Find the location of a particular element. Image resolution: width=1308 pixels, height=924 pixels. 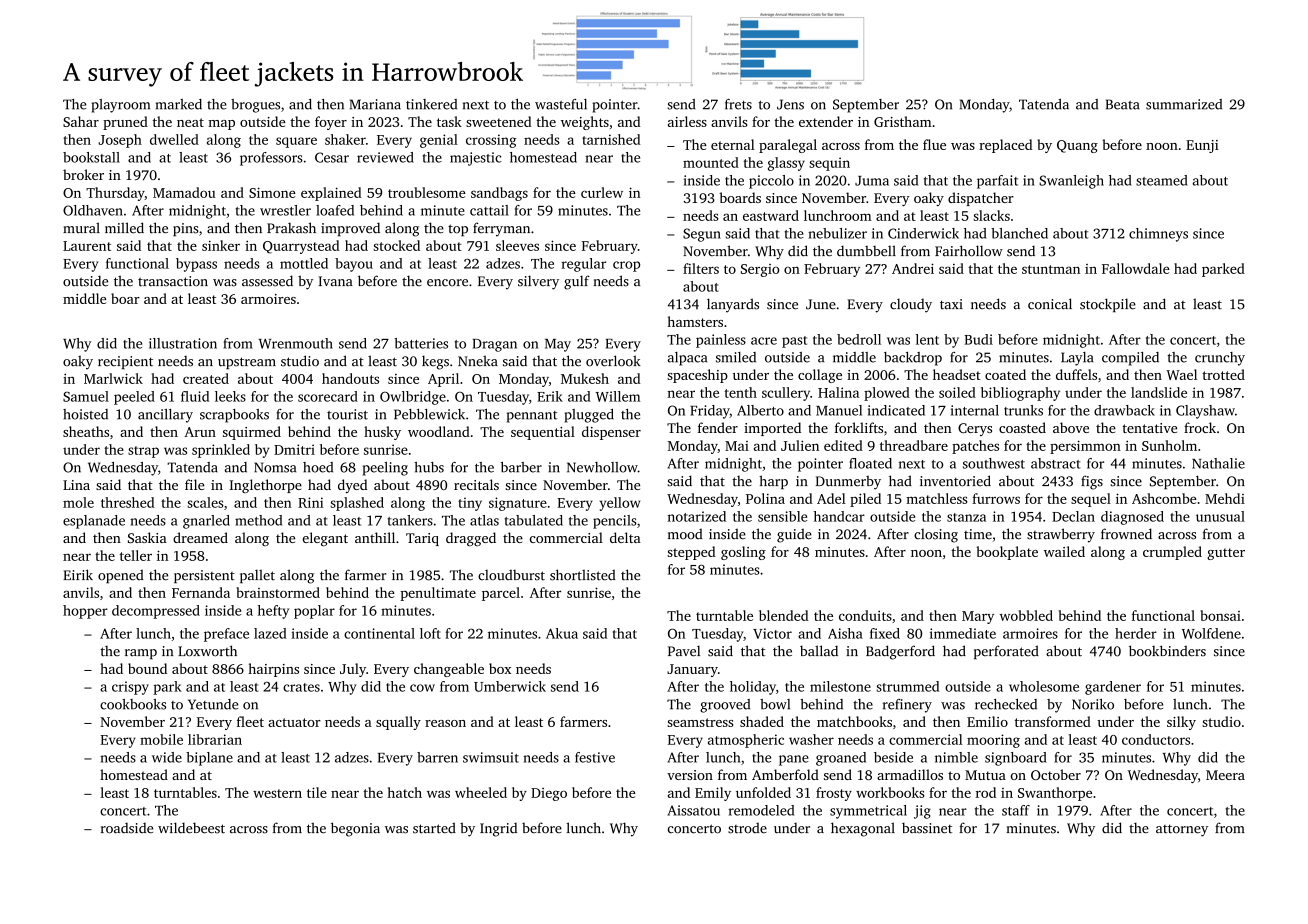

Segun is located at coordinates (702, 235).
